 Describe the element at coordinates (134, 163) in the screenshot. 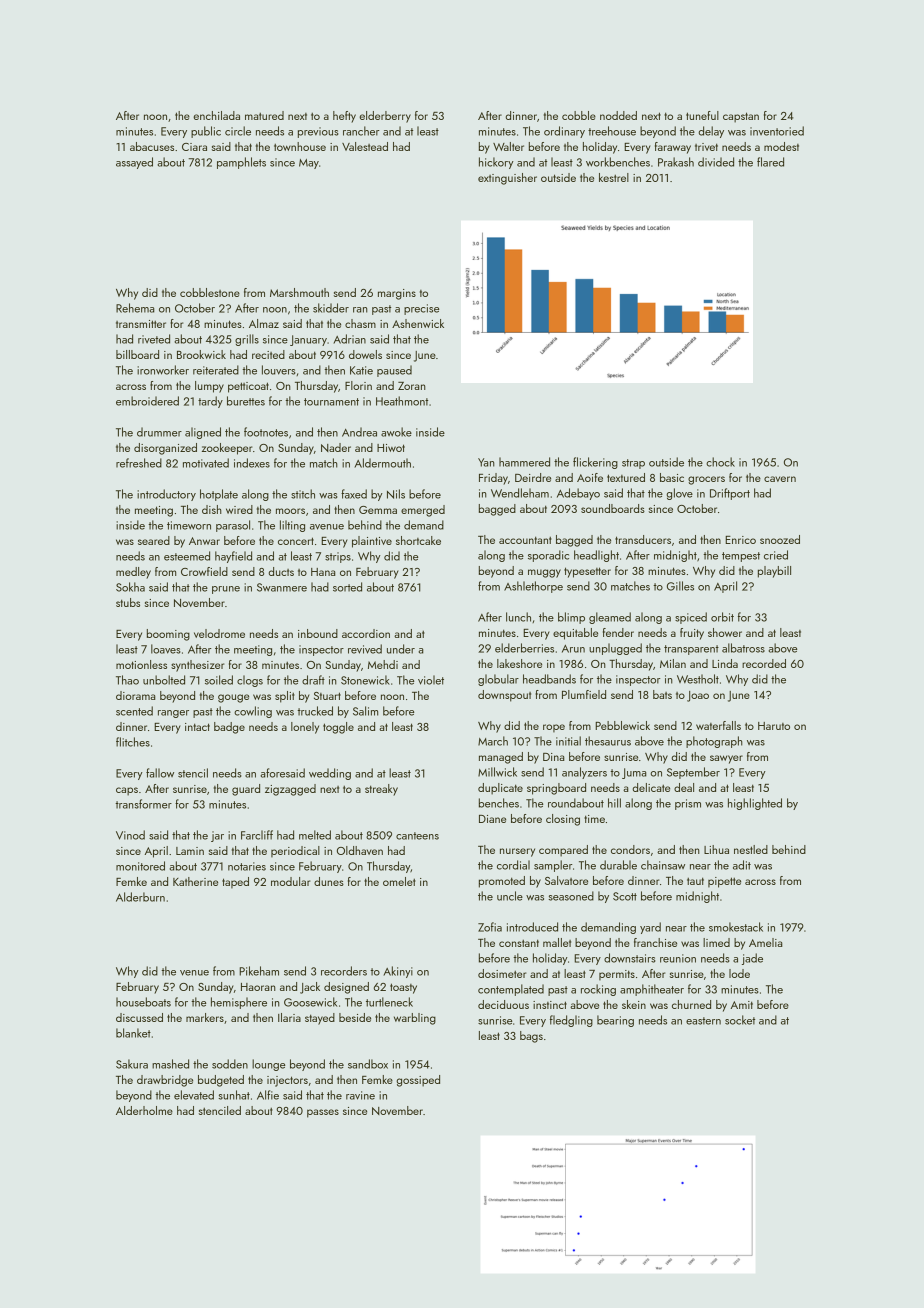

I see `assayed` at that location.
